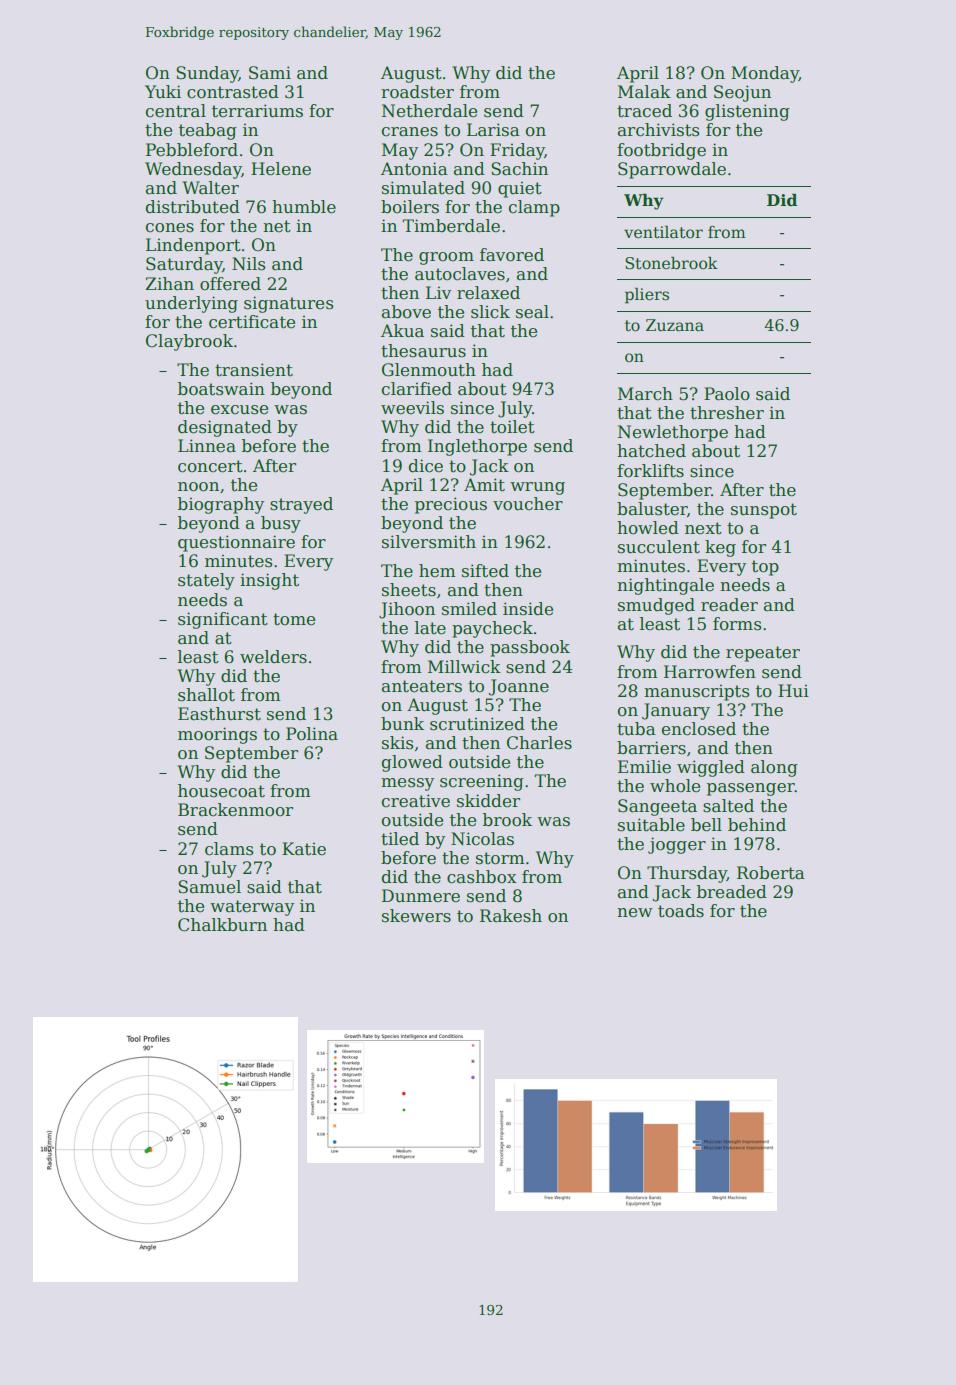  What do you see at coordinates (675, 325) in the document?
I see `Zuzana` at bounding box center [675, 325].
